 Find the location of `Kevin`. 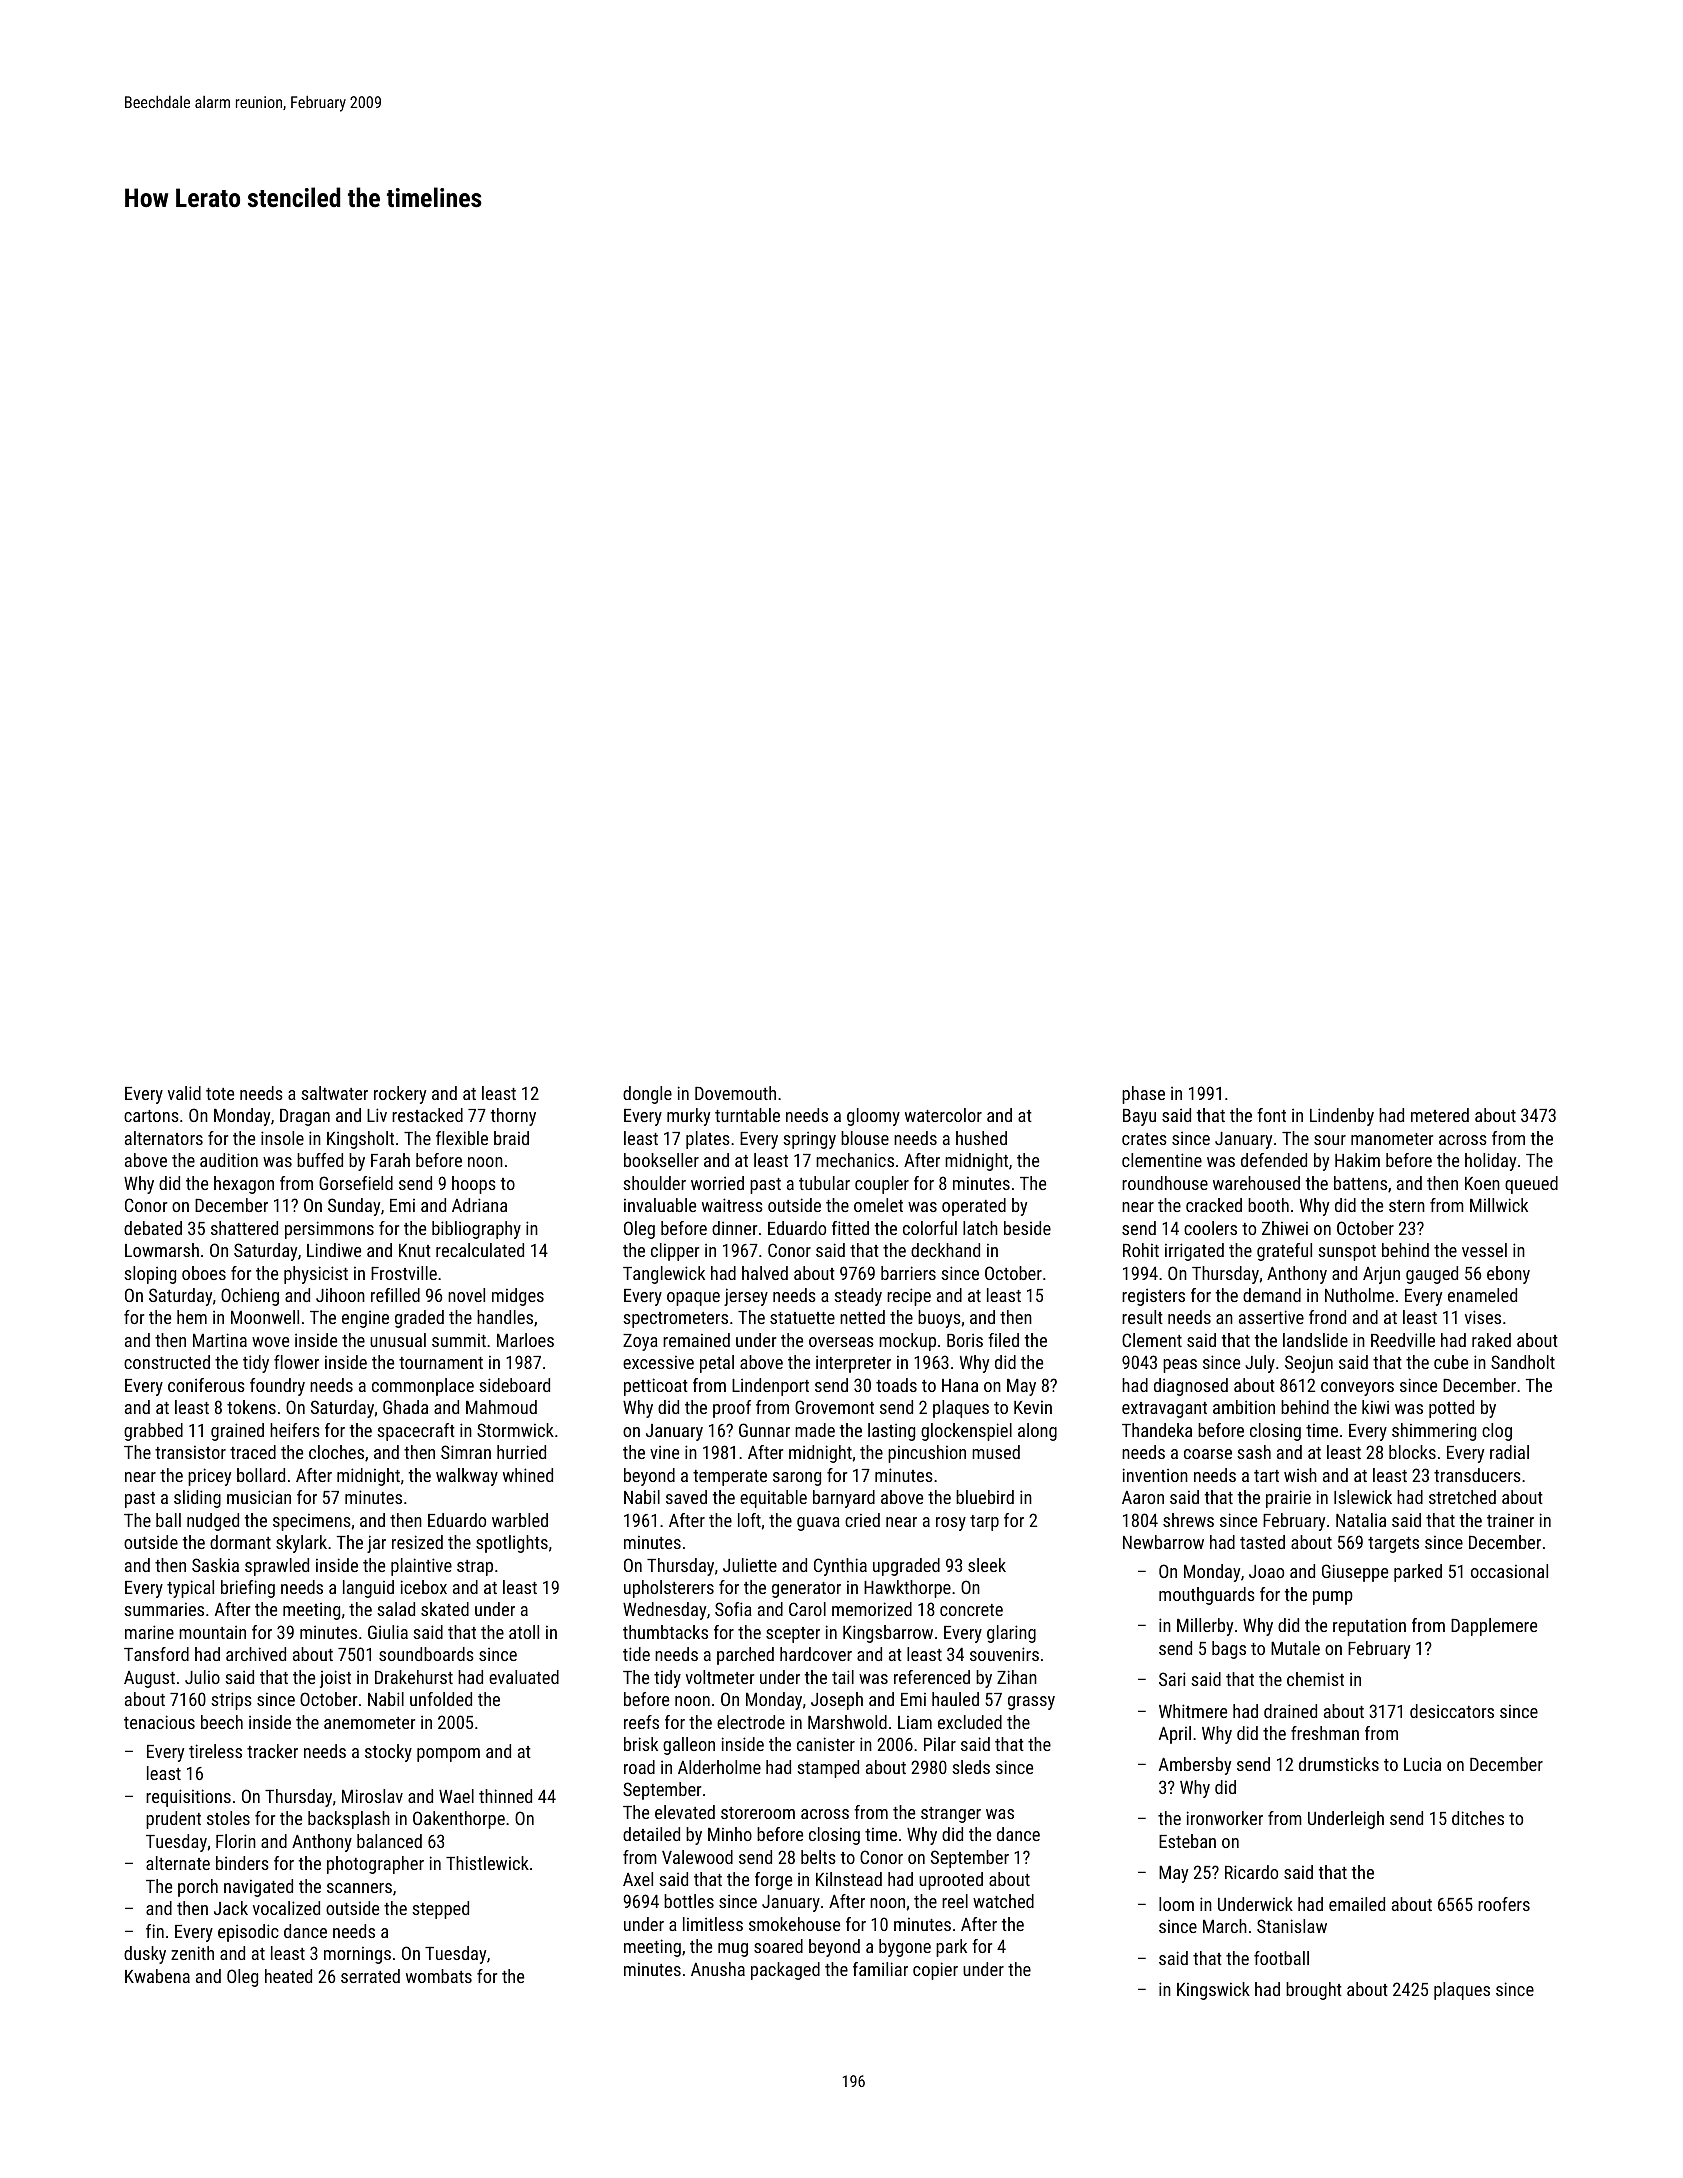

Kevin is located at coordinates (1033, 1407).
